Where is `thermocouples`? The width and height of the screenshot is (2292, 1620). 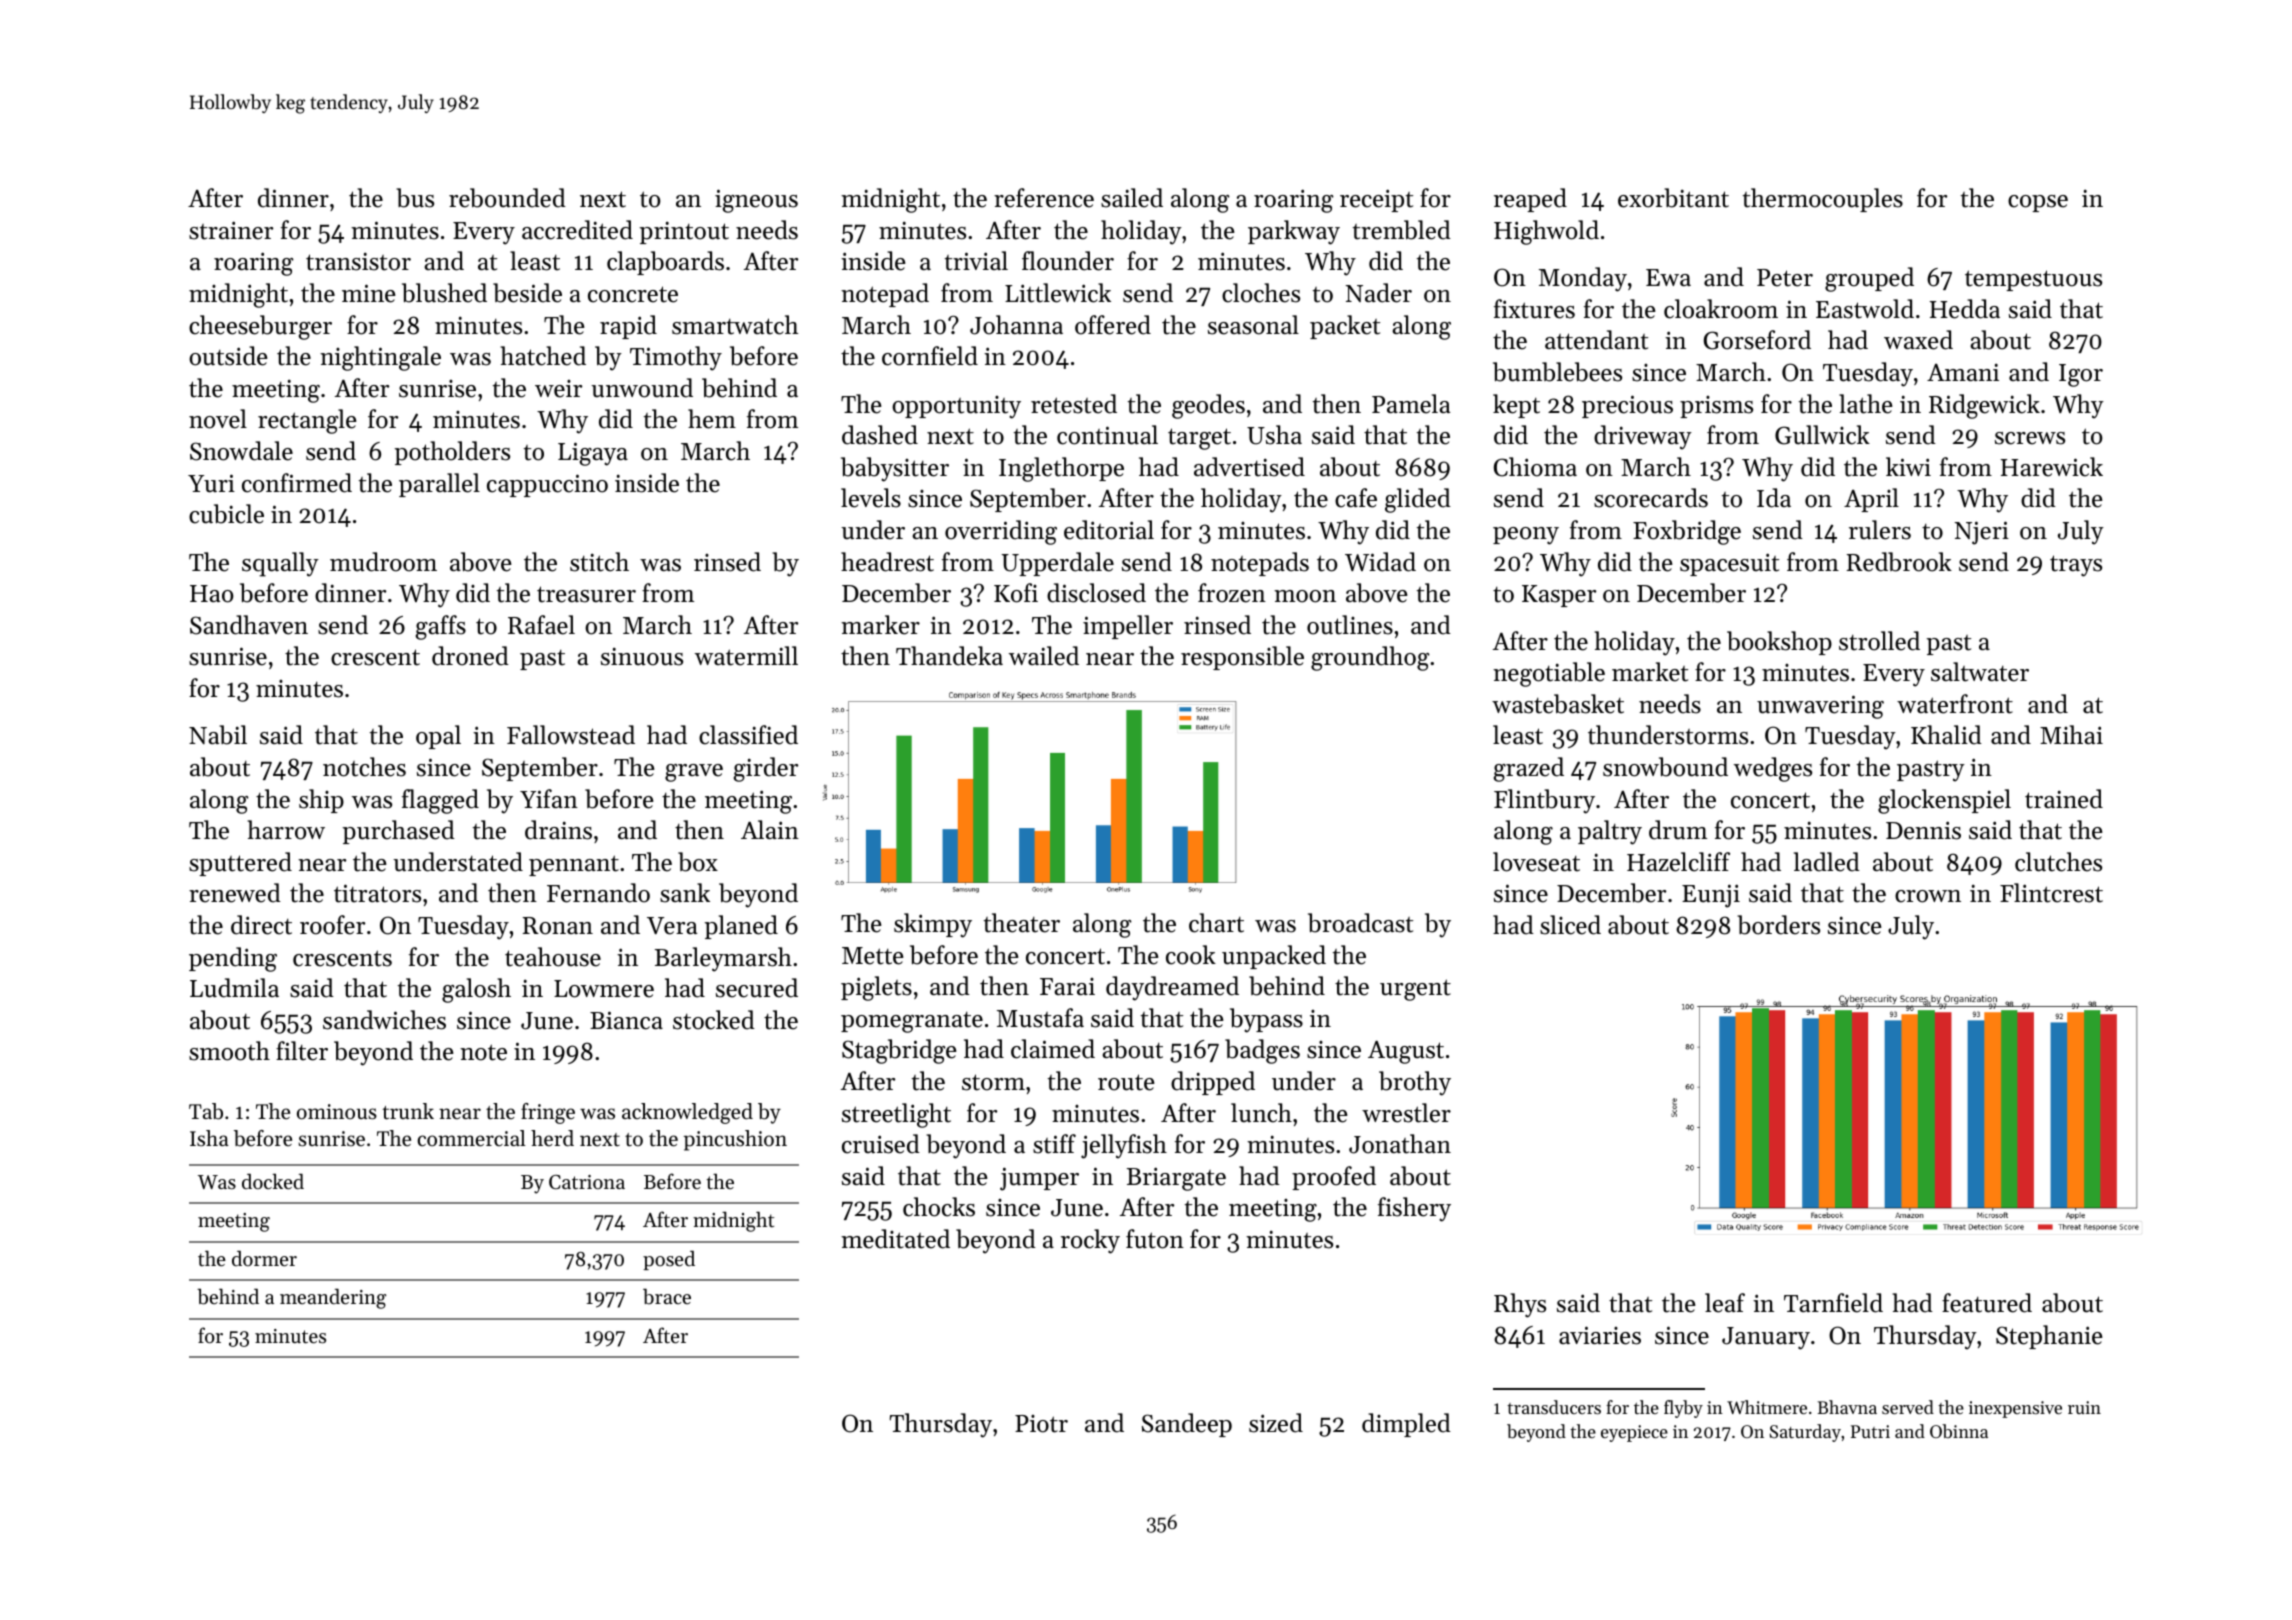
thermocouples is located at coordinates (1823, 200).
